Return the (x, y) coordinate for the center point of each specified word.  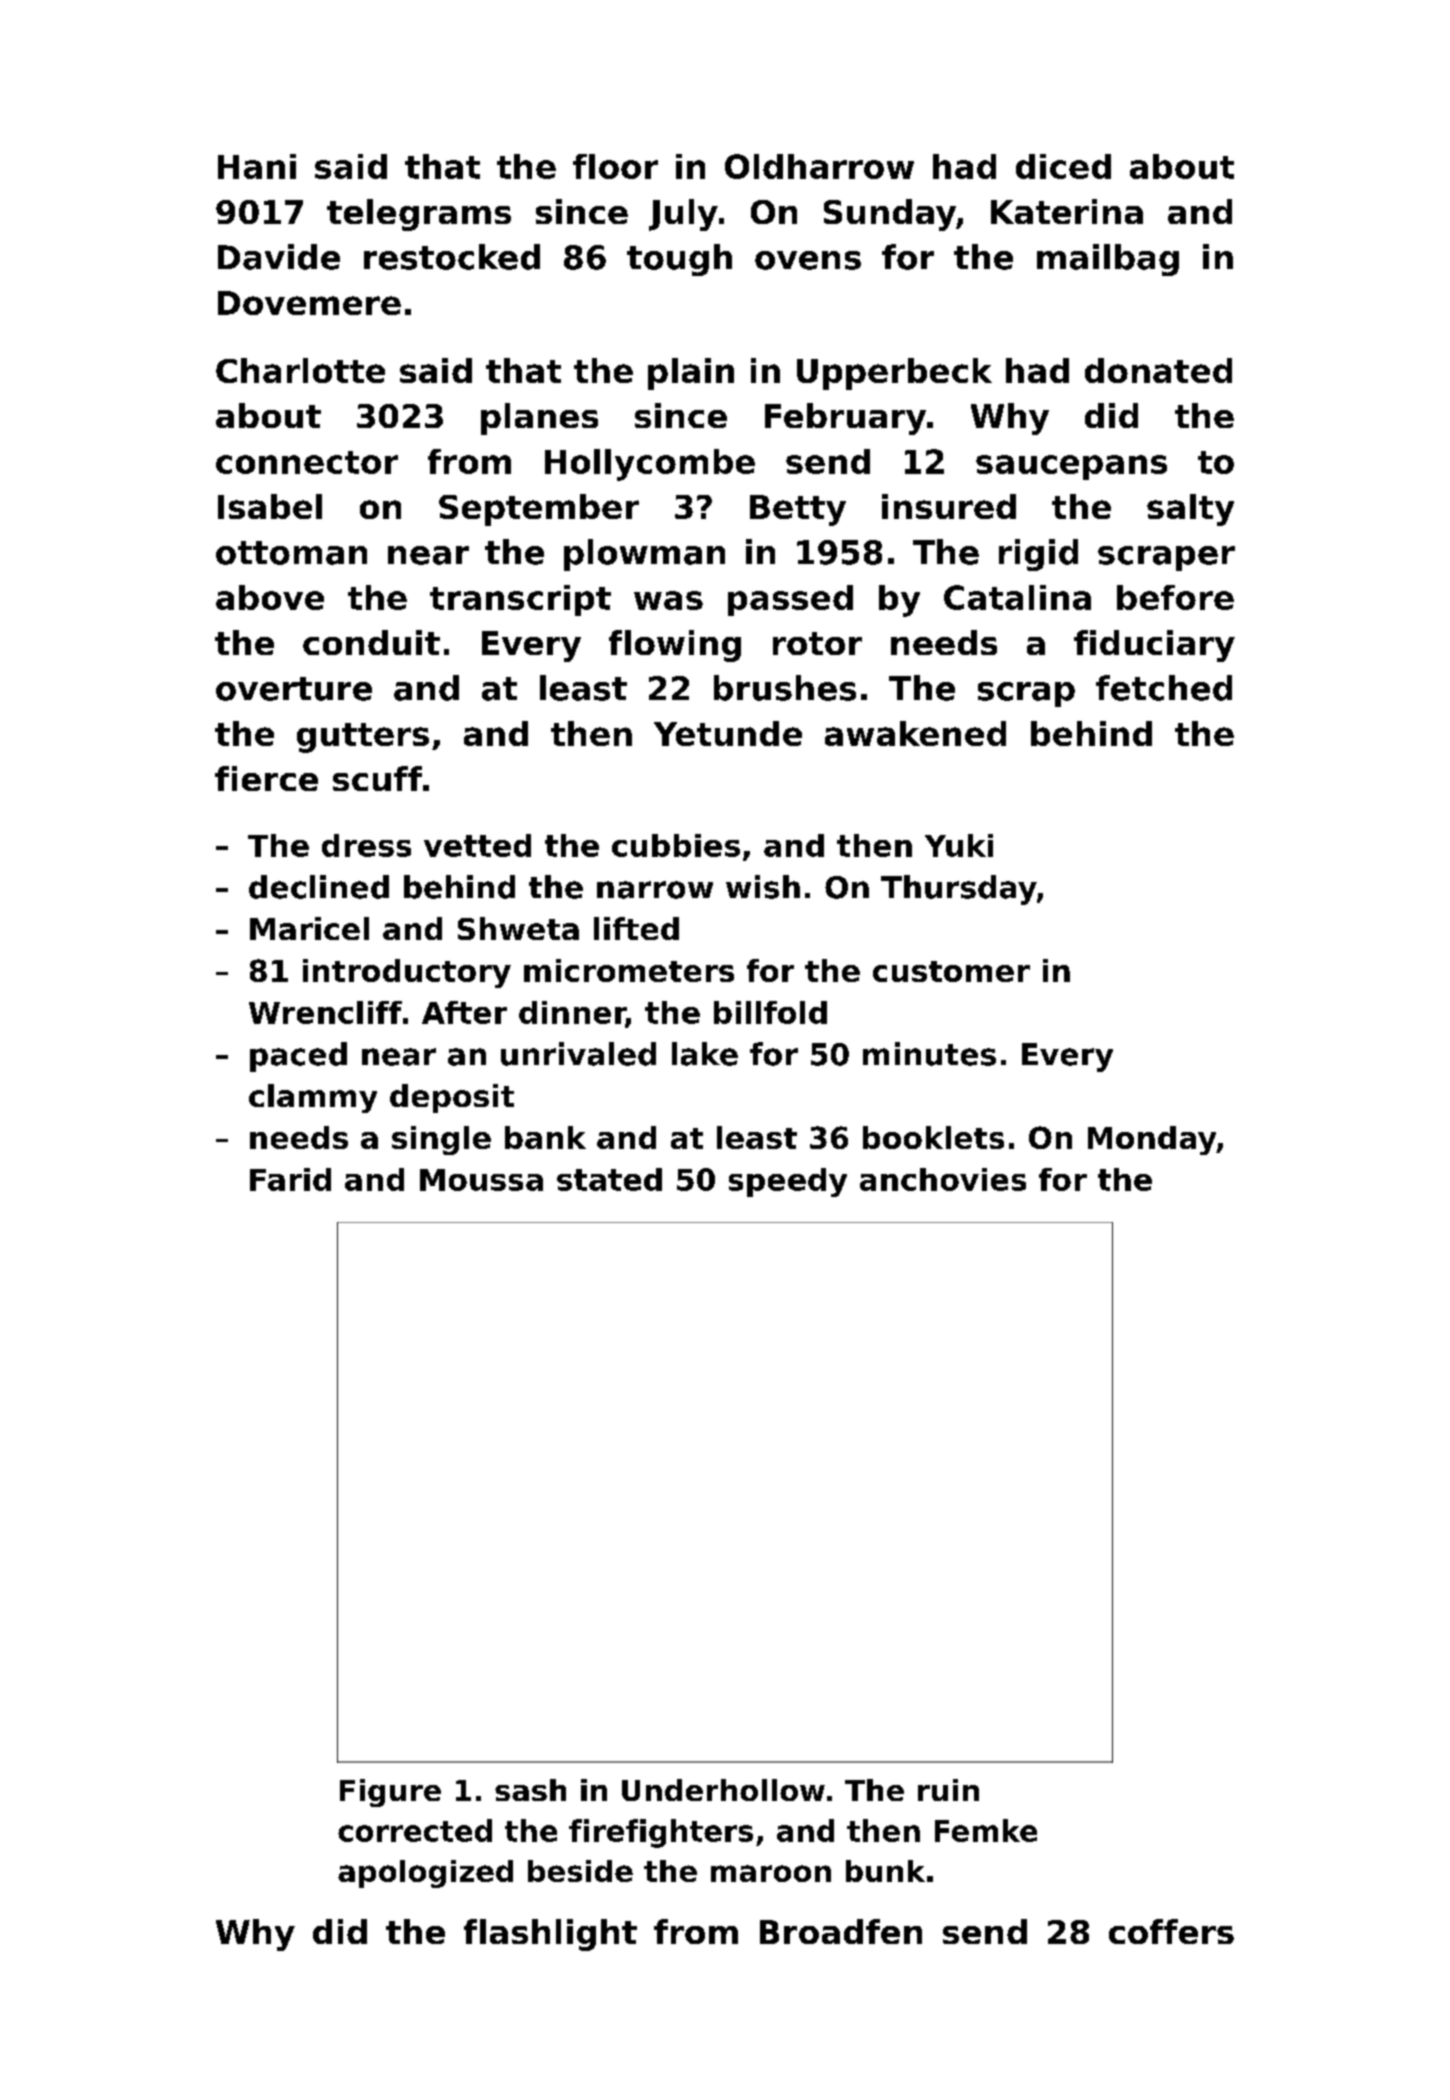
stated (609, 1179)
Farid (290, 1179)
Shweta (518, 928)
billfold (770, 1012)
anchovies (943, 1179)
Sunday (890, 215)
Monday (1152, 1140)
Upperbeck (894, 374)
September (539, 510)
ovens (808, 260)
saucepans (1071, 467)
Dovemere (309, 303)
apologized (425, 1874)
